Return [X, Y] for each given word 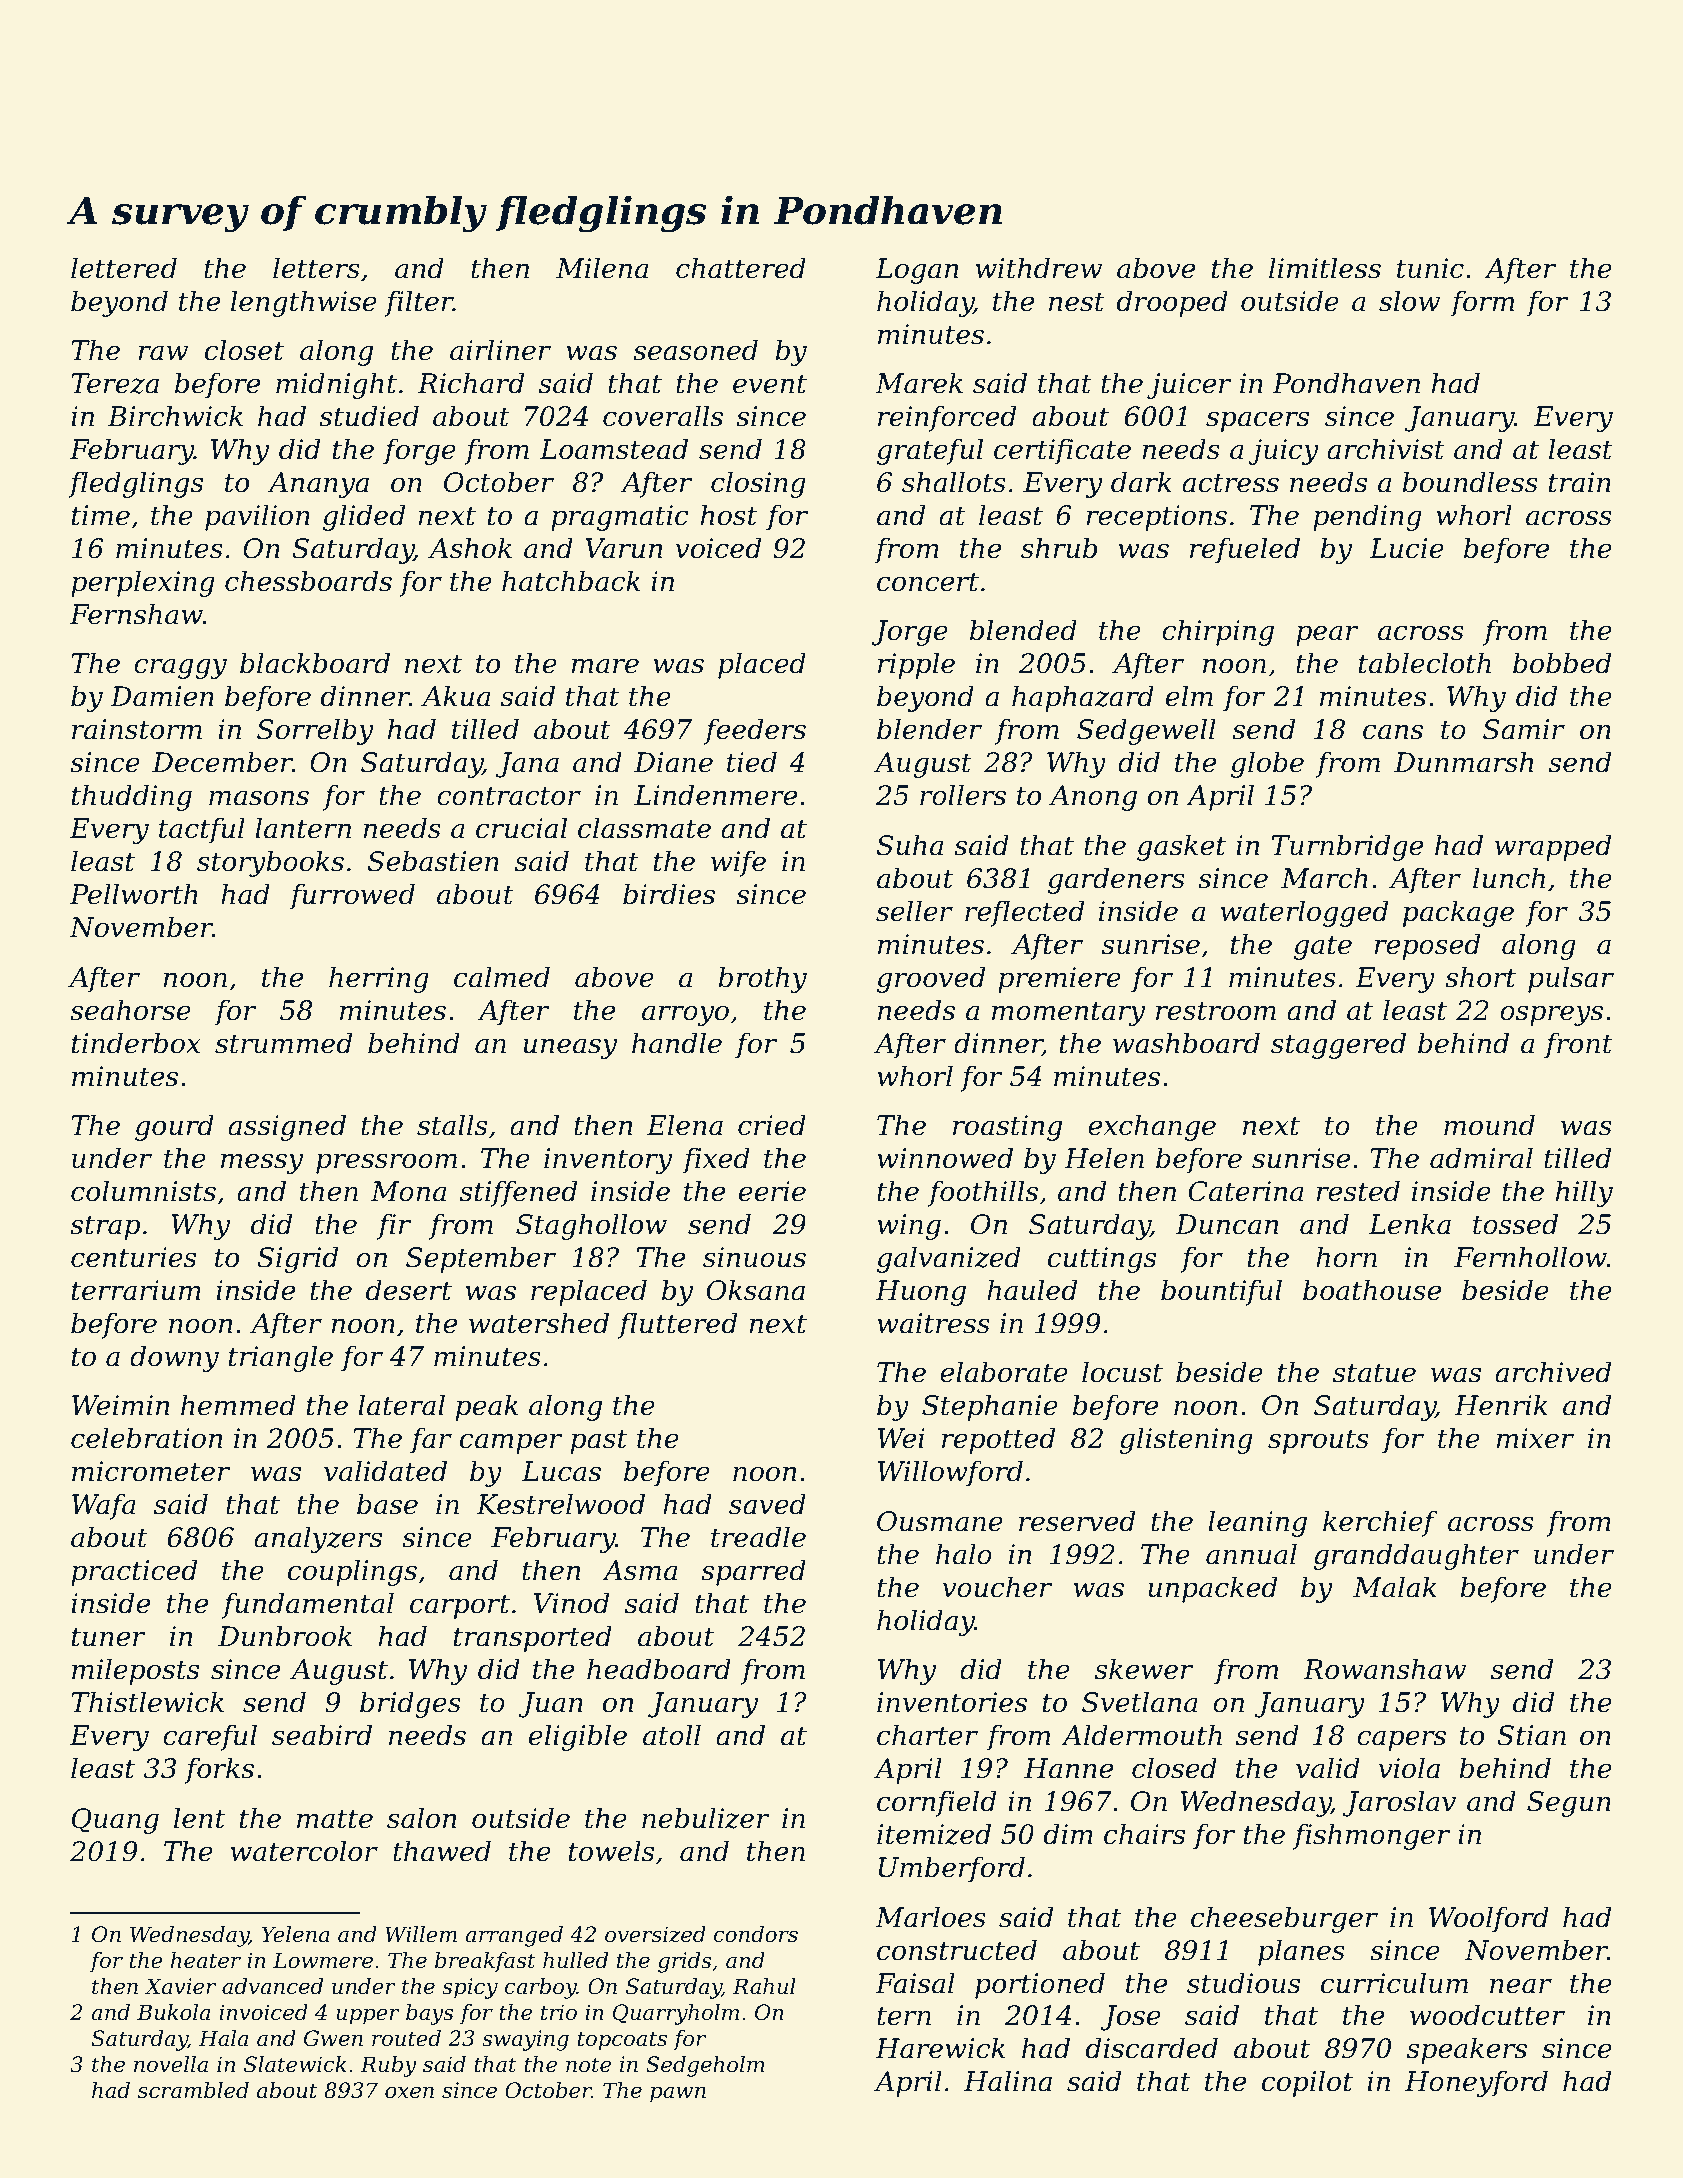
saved [767, 1504]
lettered [124, 268]
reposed [1427, 946]
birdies [669, 894]
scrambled [193, 2090]
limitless [1325, 268]
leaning [1257, 1523]
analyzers [318, 1539]
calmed [502, 977]
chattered [741, 268]
